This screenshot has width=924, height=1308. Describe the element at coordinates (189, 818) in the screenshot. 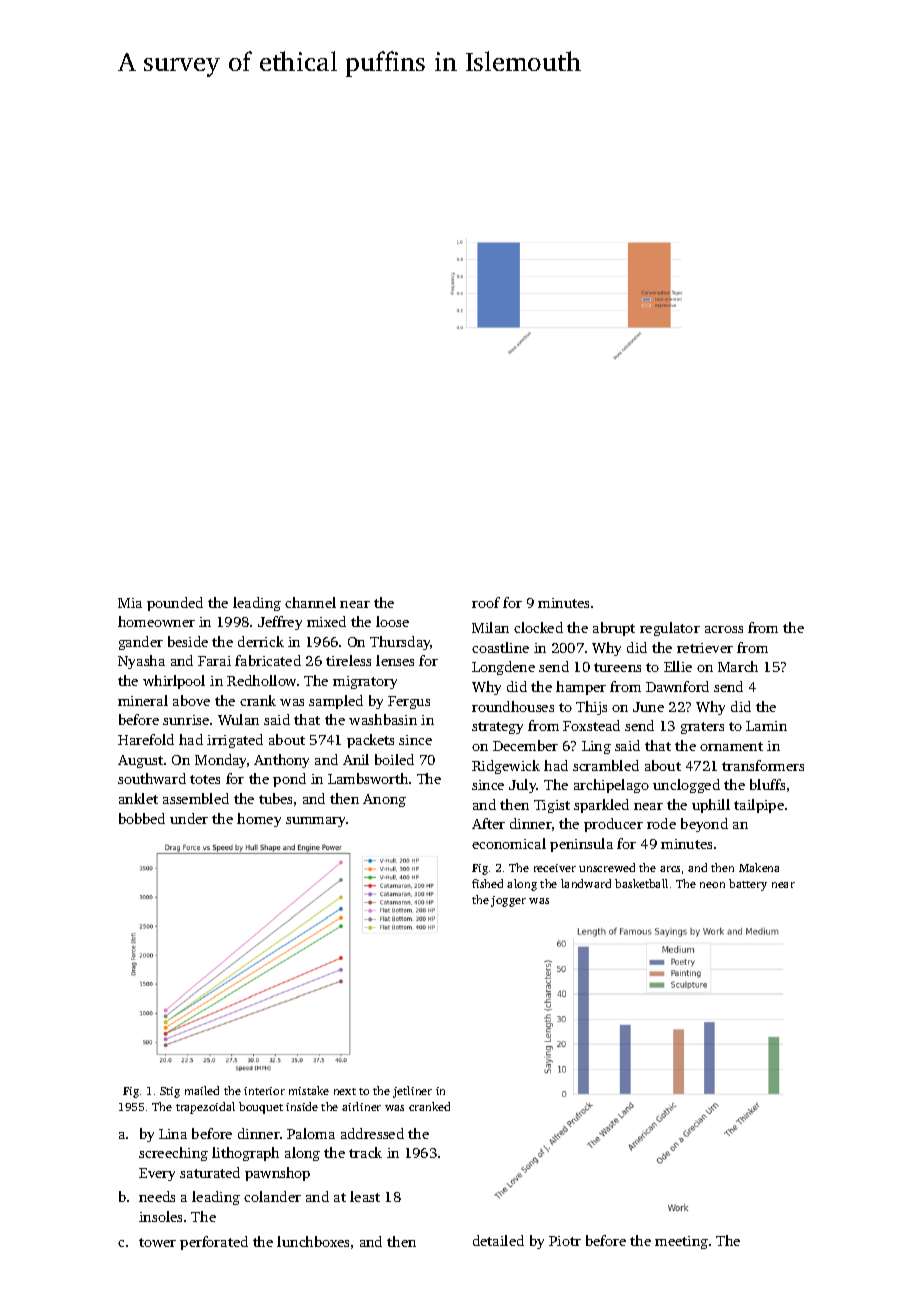

I see `under` at that location.
